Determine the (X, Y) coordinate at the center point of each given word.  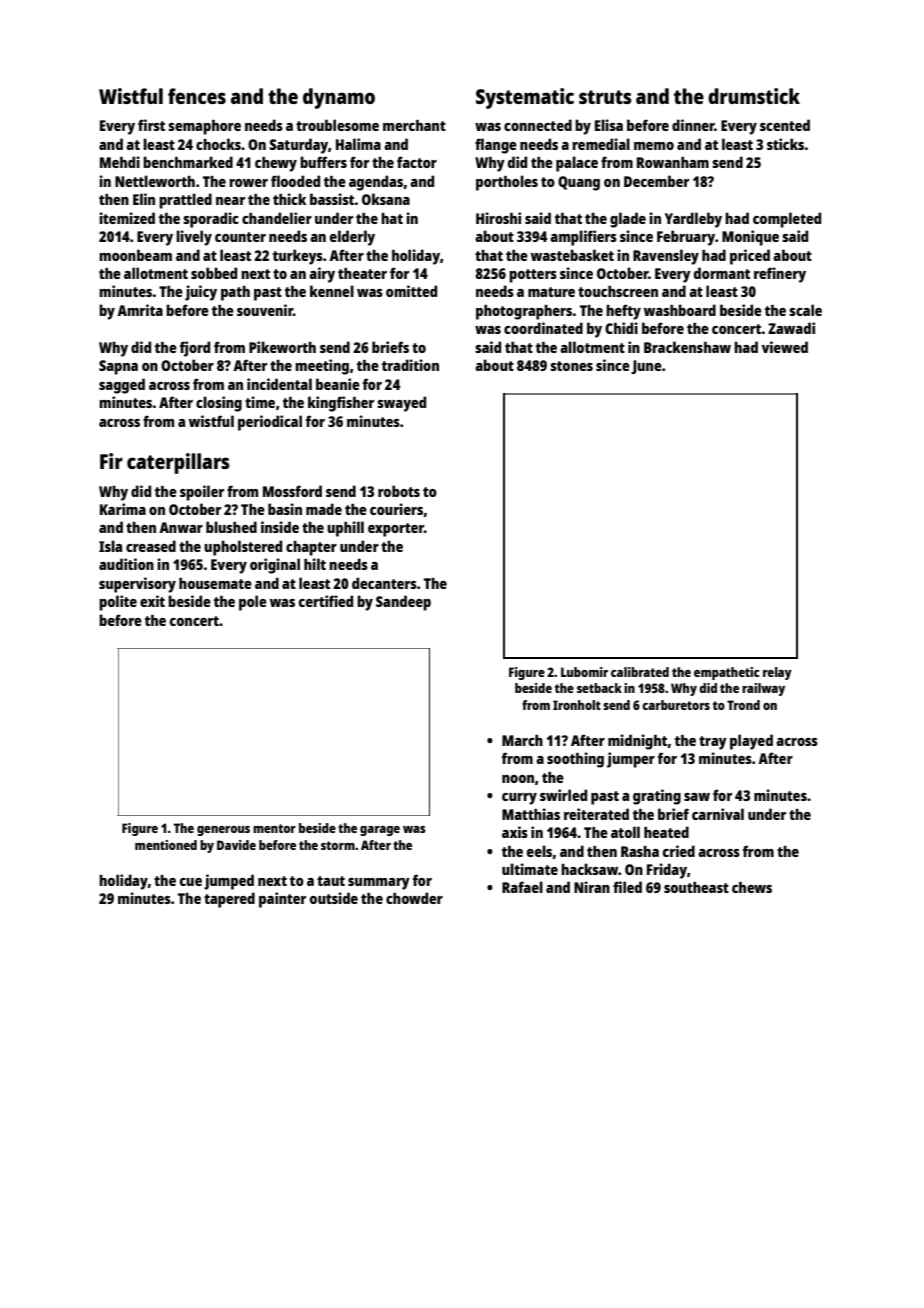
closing (219, 404)
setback (599, 688)
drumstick (754, 96)
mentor (274, 828)
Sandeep (403, 603)
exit (152, 601)
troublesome (337, 125)
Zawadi (791, 328)
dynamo (339, 98)
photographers (524, 312)
